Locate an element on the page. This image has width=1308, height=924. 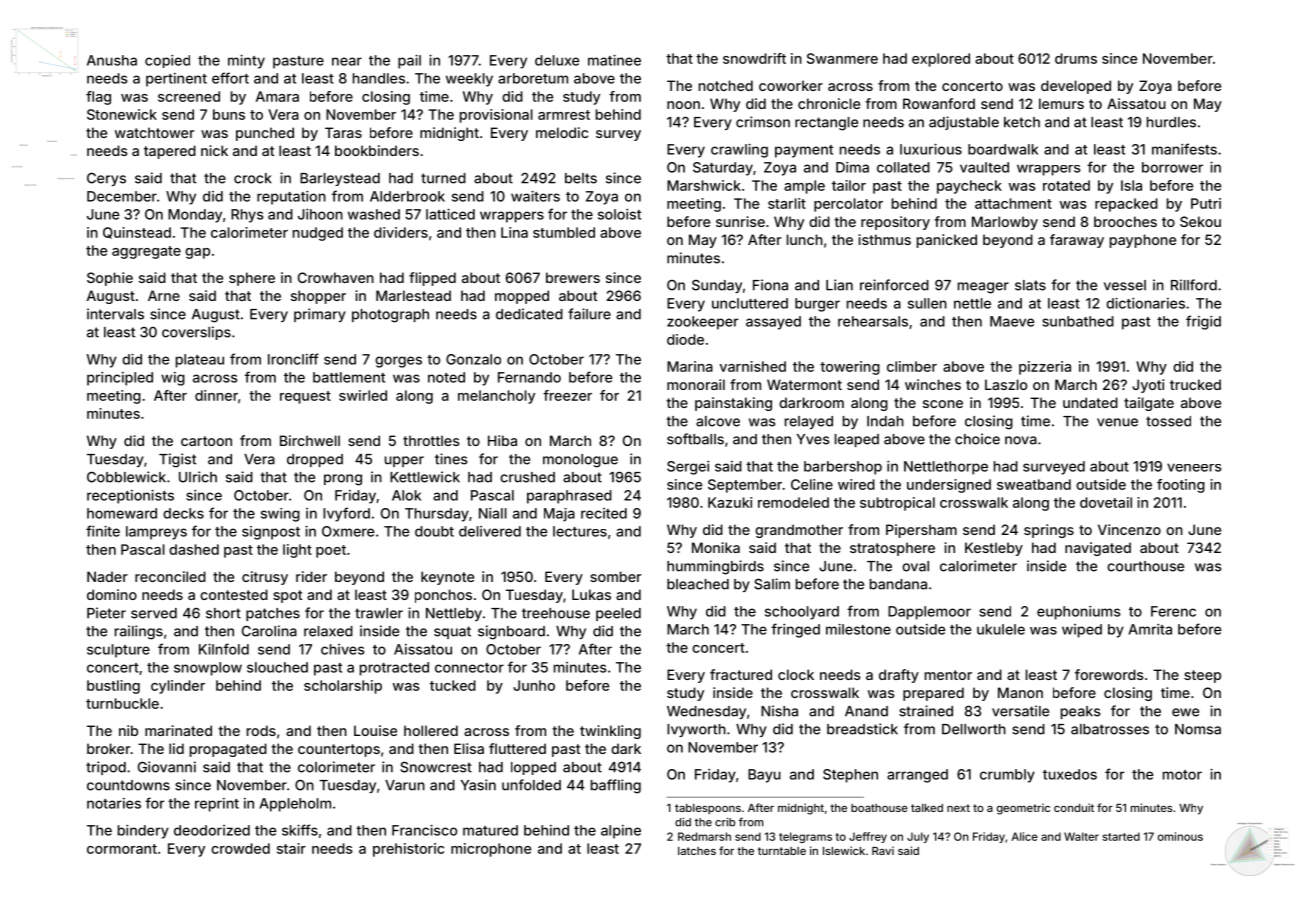
Hiba is located at coordinates (502, 440).
